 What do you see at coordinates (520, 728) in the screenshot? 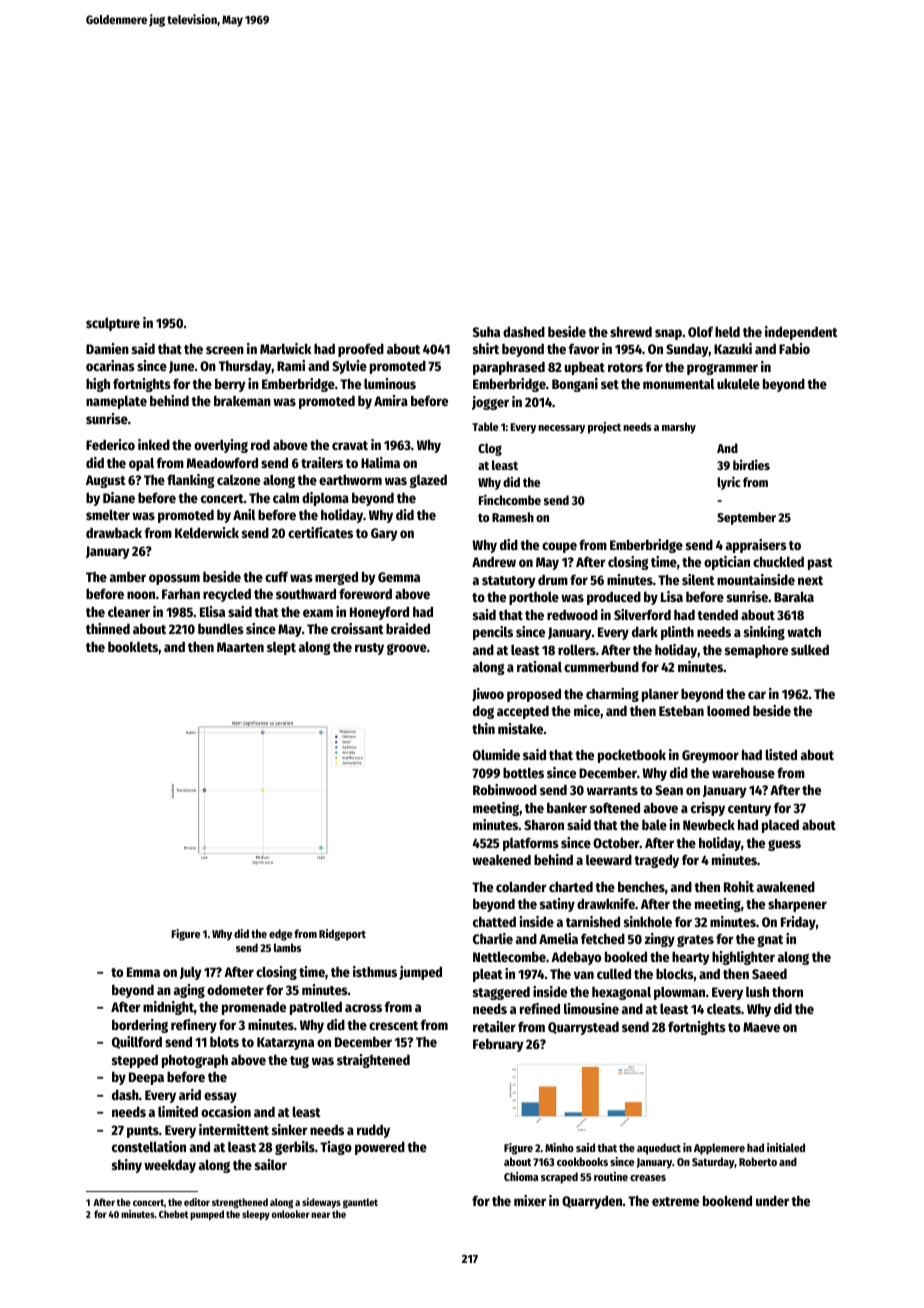
I see `mistake` at bounding box center [520, 728].
